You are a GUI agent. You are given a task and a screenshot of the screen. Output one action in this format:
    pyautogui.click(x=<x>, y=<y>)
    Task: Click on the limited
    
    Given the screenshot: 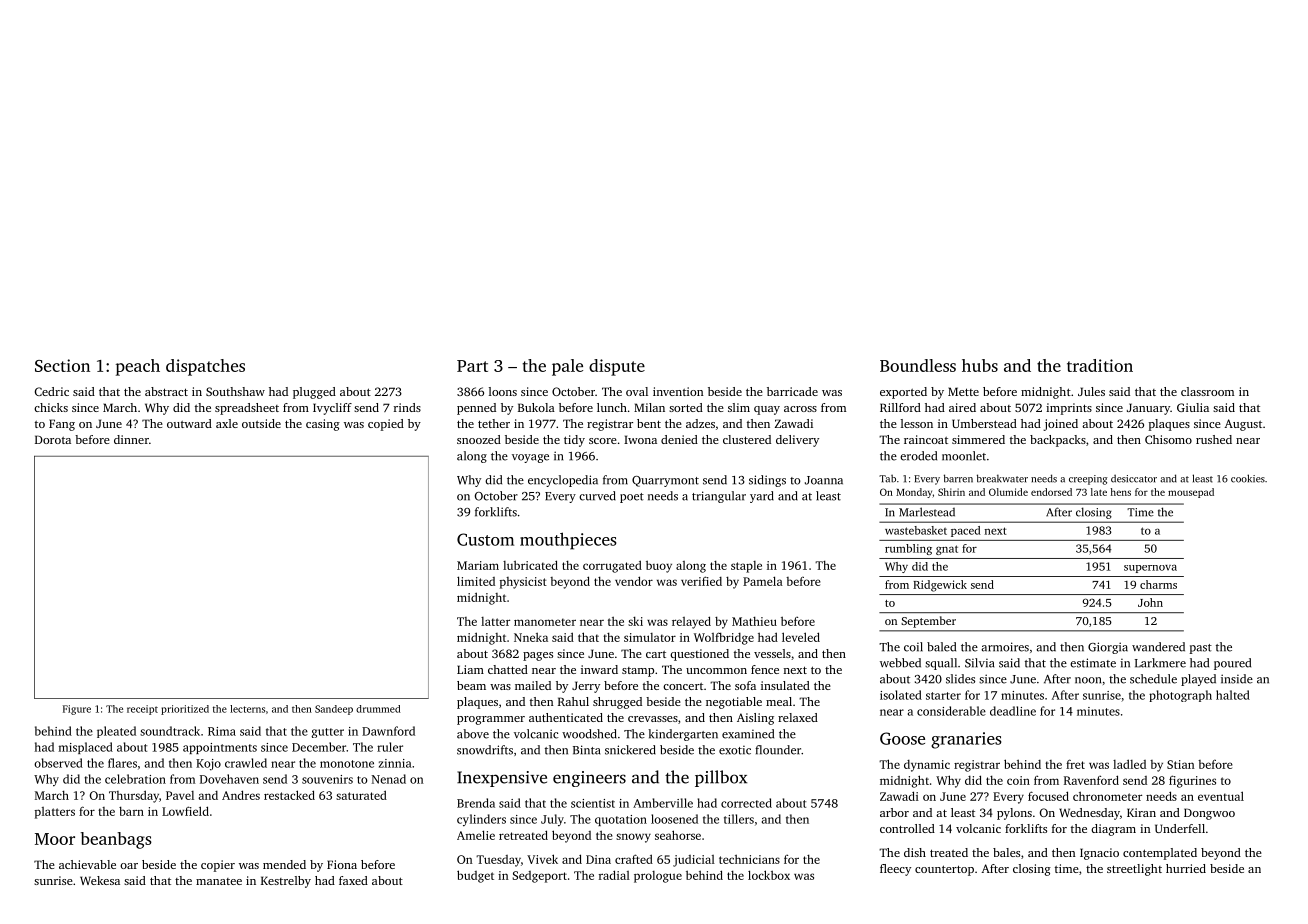 What is the action you would take?
    pyautogui.click(x=476, y=581)
